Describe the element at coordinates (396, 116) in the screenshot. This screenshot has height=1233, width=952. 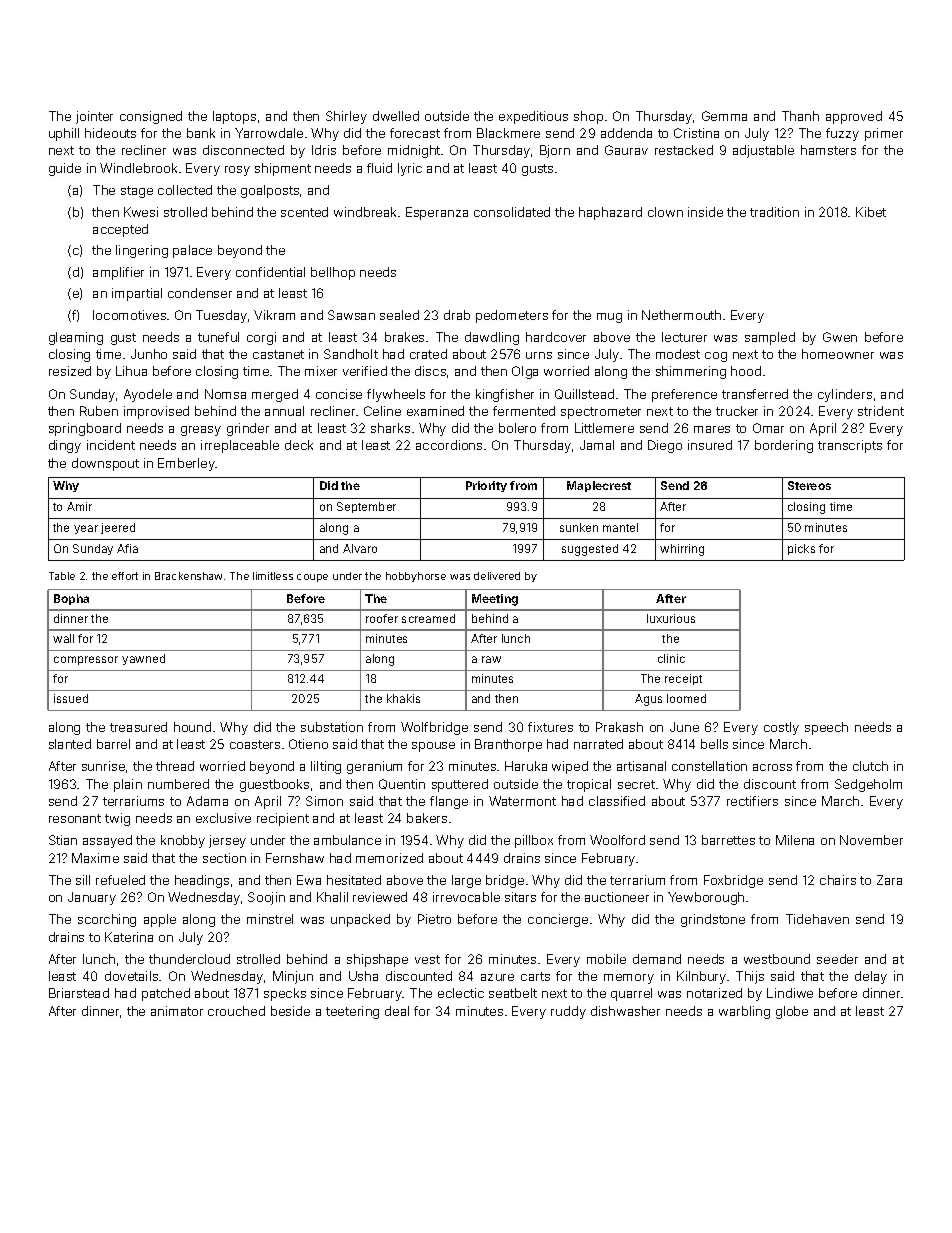
I see `dwelled` at that location.
